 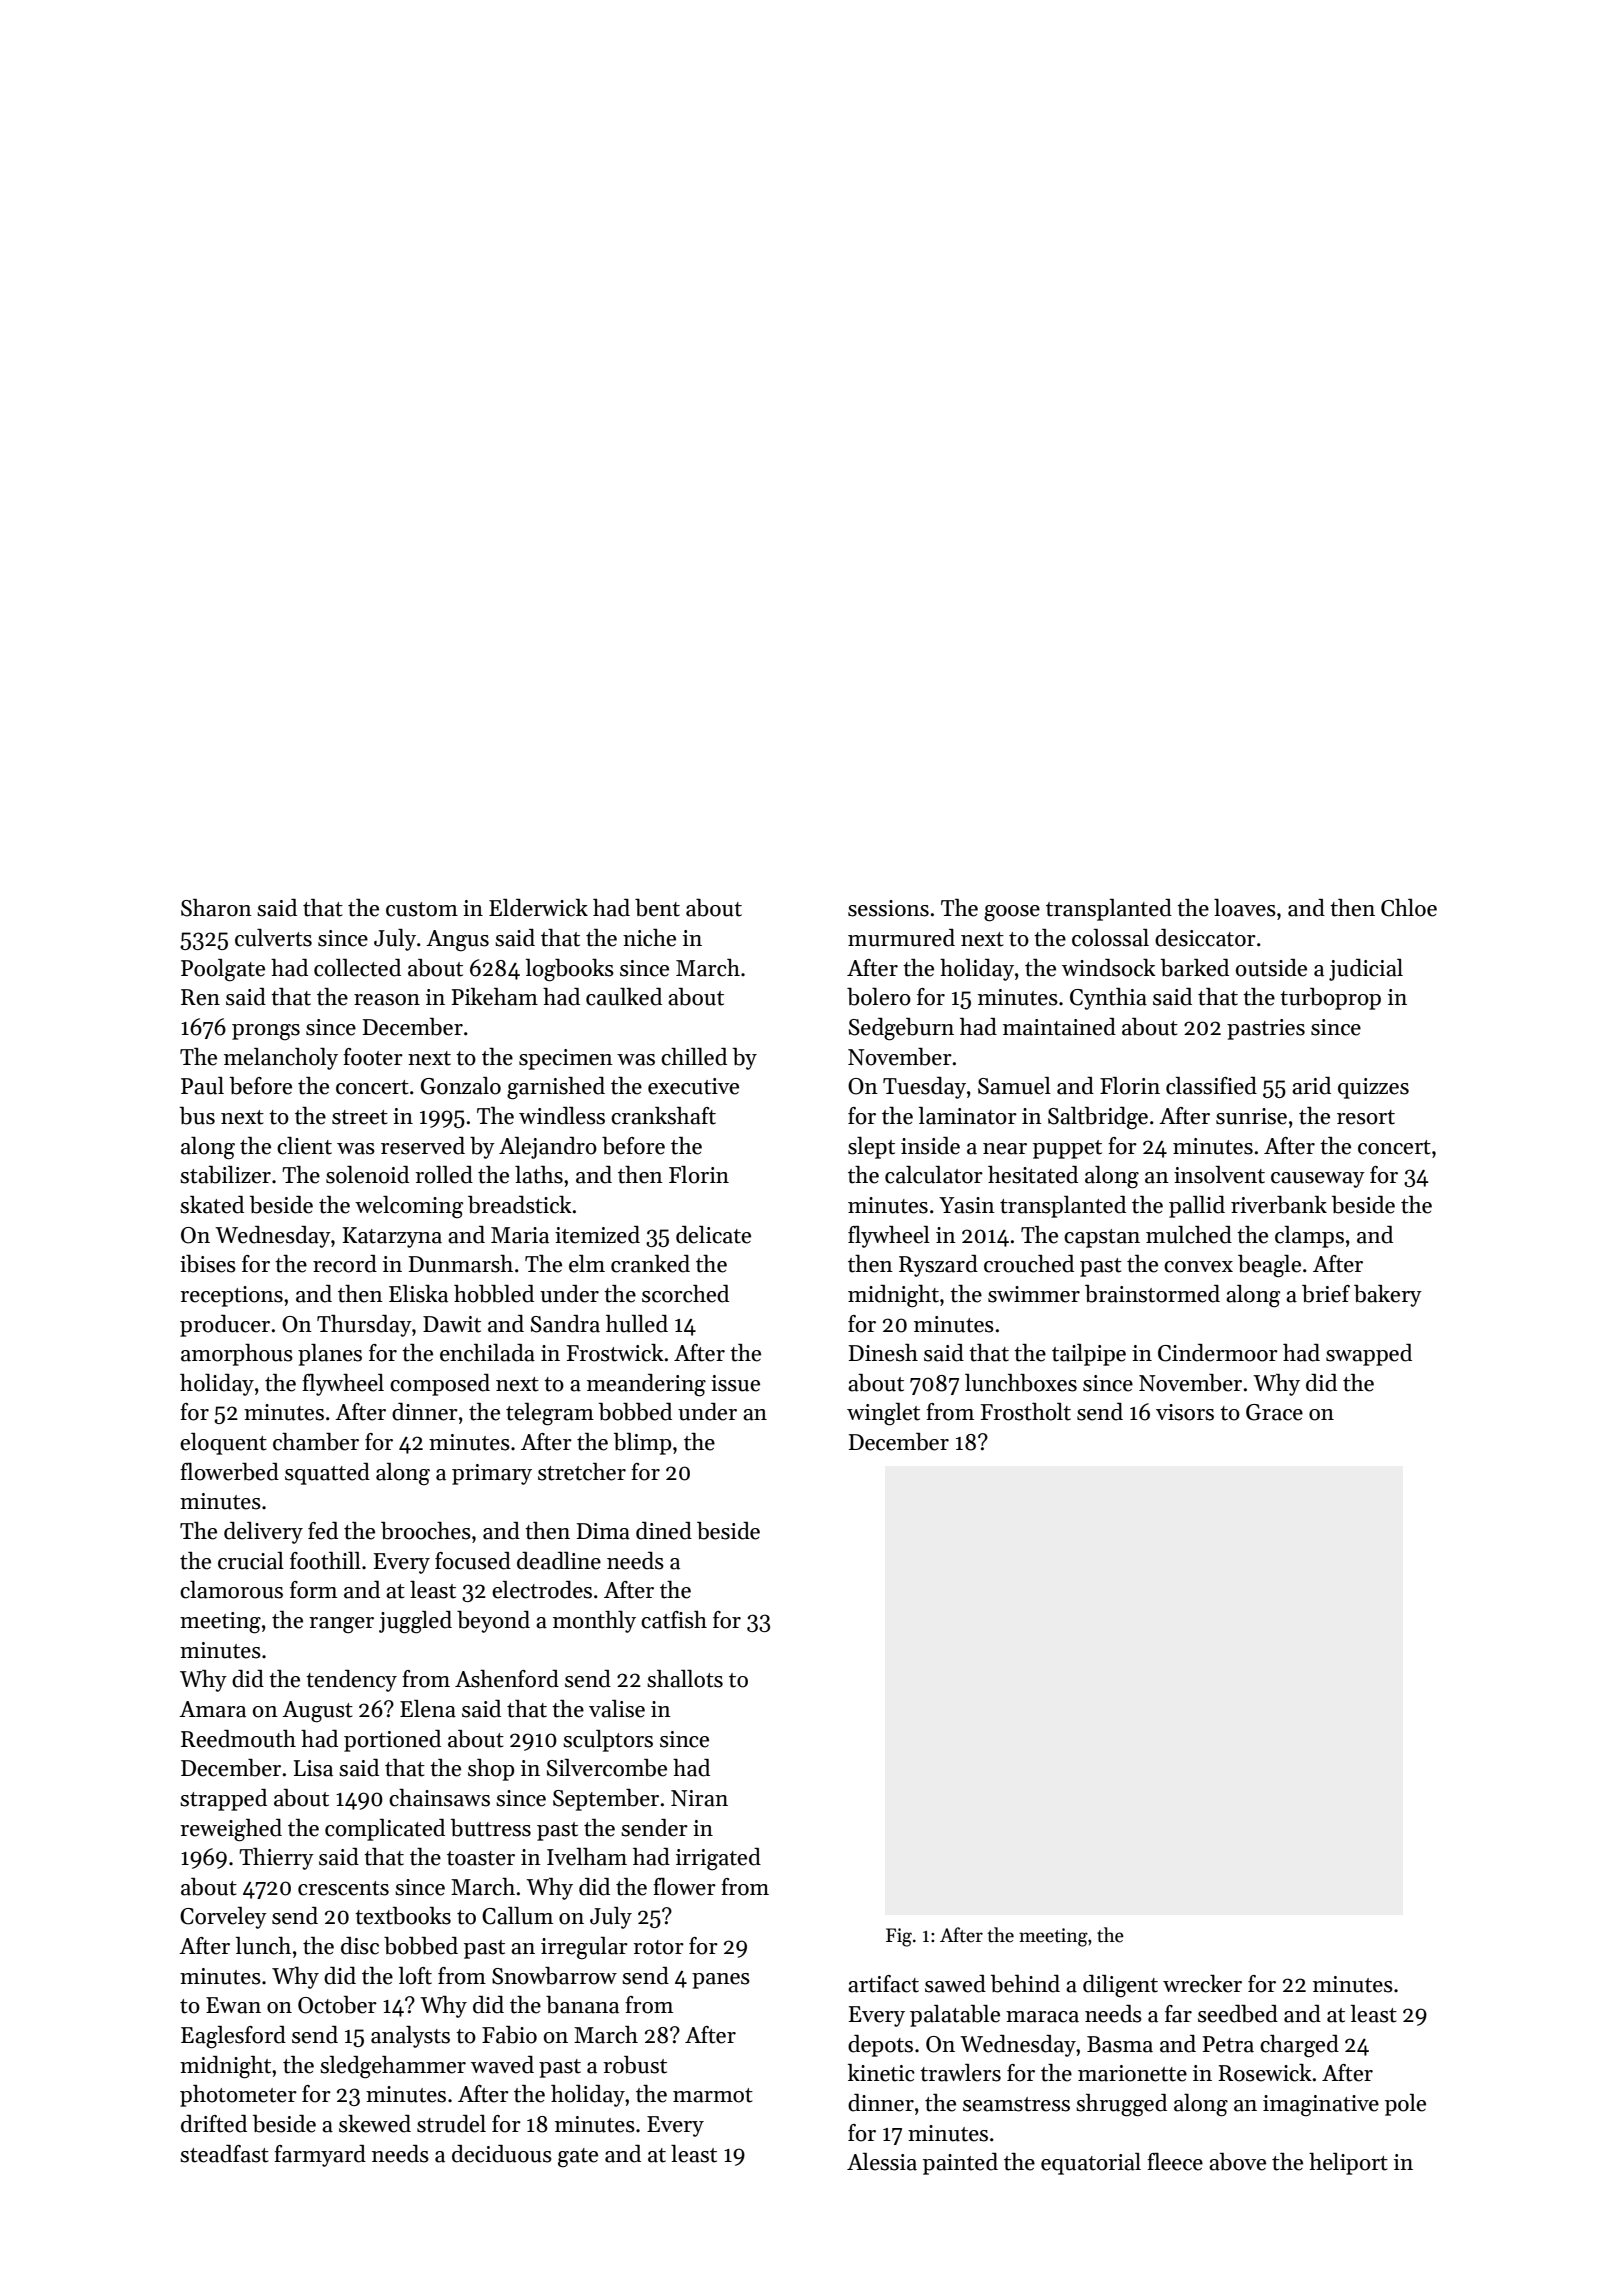 I want to click on swapped, so click(x=1369, y=1355).
